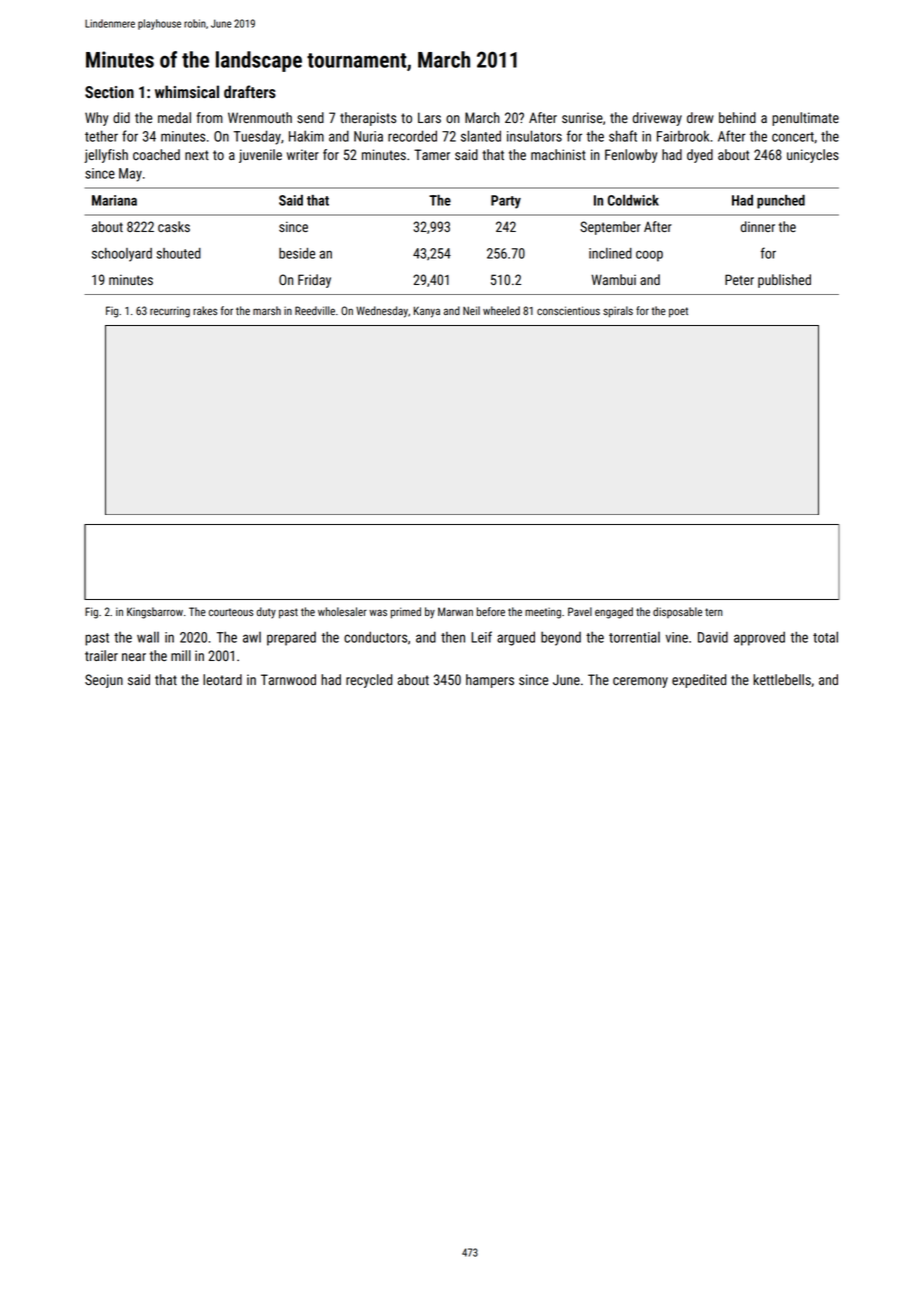 Image resolution: width=924 pixels, height=1308 pixels. What do you see at coordinates (610, 253) in the image?
I see `inclined` at bounding box center [610, 253].
